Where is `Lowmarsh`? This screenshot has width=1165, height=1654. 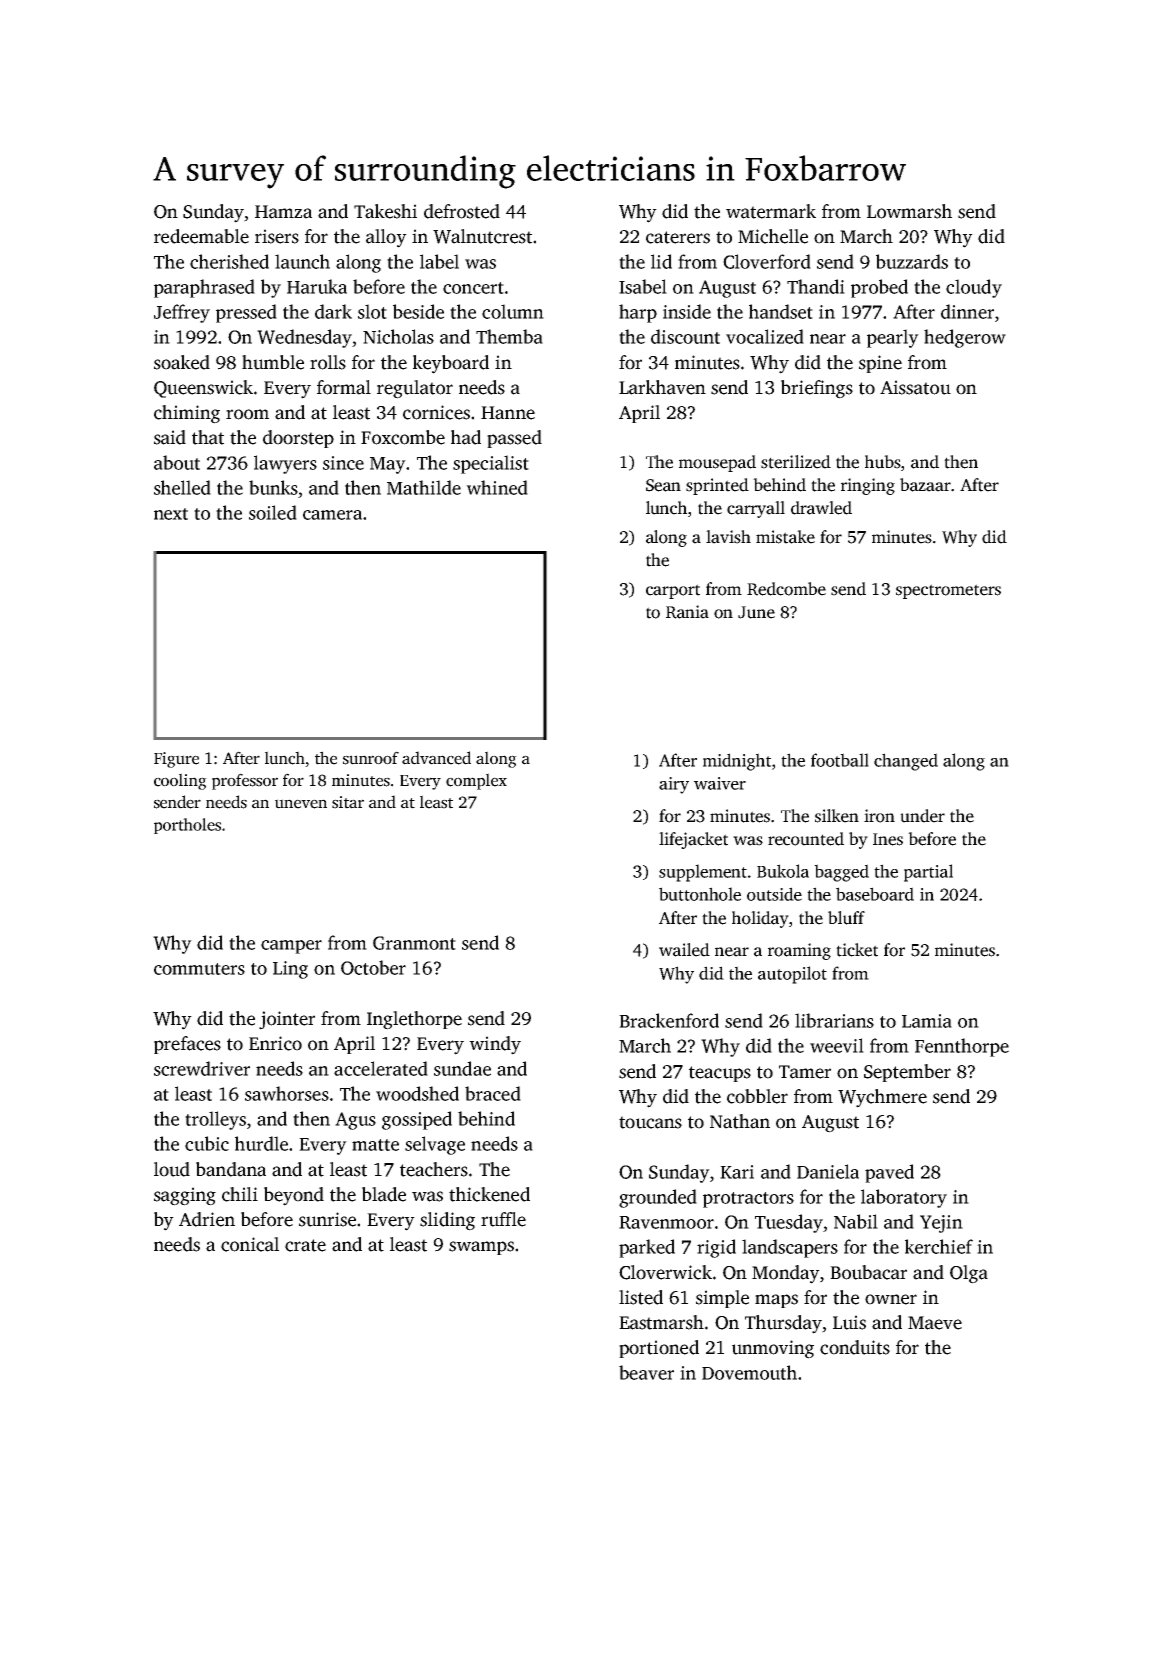
Lowmarsh is located at coordinates (909, 211).
